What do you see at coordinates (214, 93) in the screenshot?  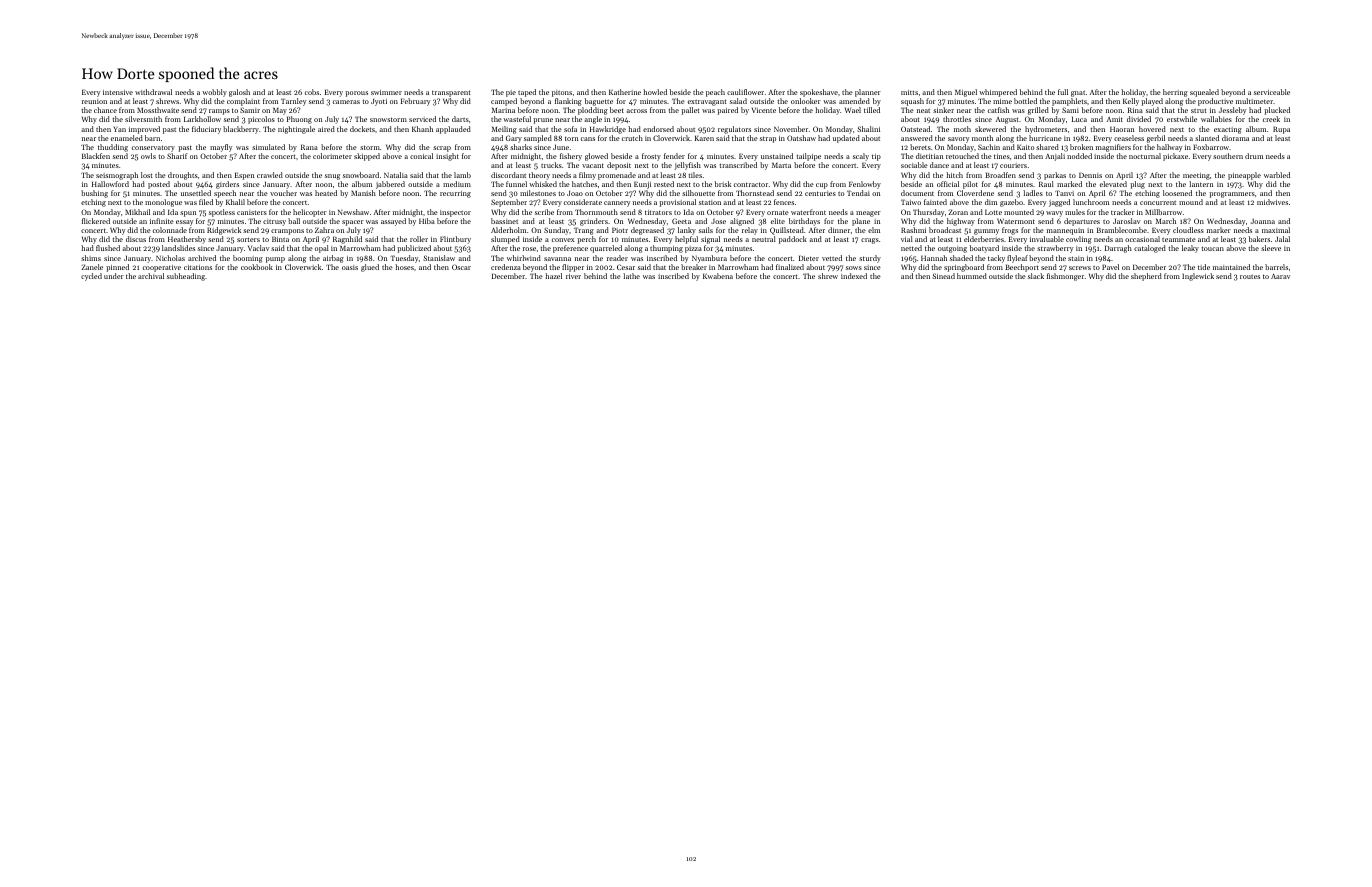 I see `wobbly` at bounding box center [214, 93].
